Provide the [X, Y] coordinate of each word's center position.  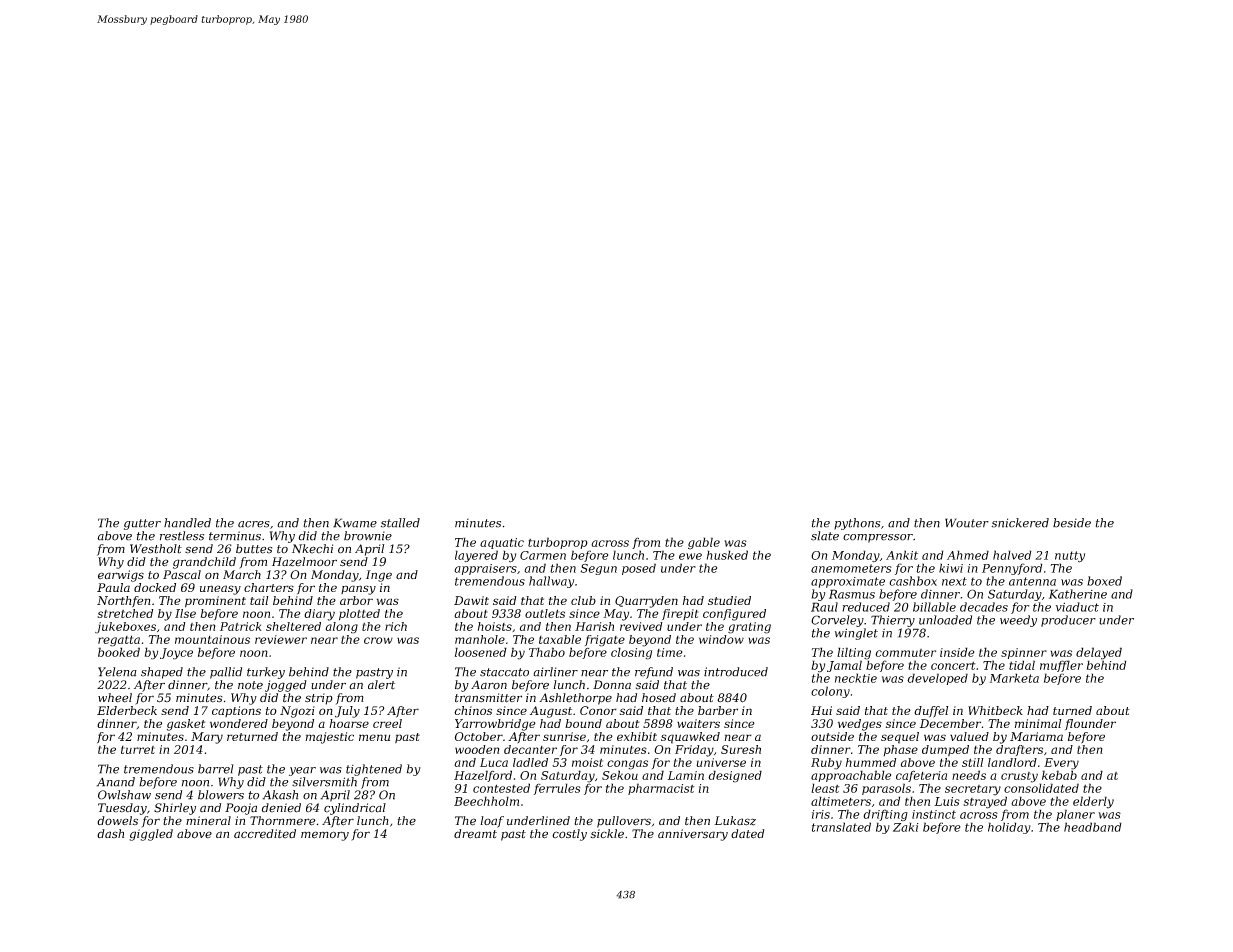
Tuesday [122, 809]
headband [1093, 827]
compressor [878, 538]
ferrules [557, 789]
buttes [254, 549]
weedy [1018, 621]
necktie [856, 678]
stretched [125, 613]
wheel [115, 698]
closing [631, 653]
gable [704, 543]
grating [749, 628]
